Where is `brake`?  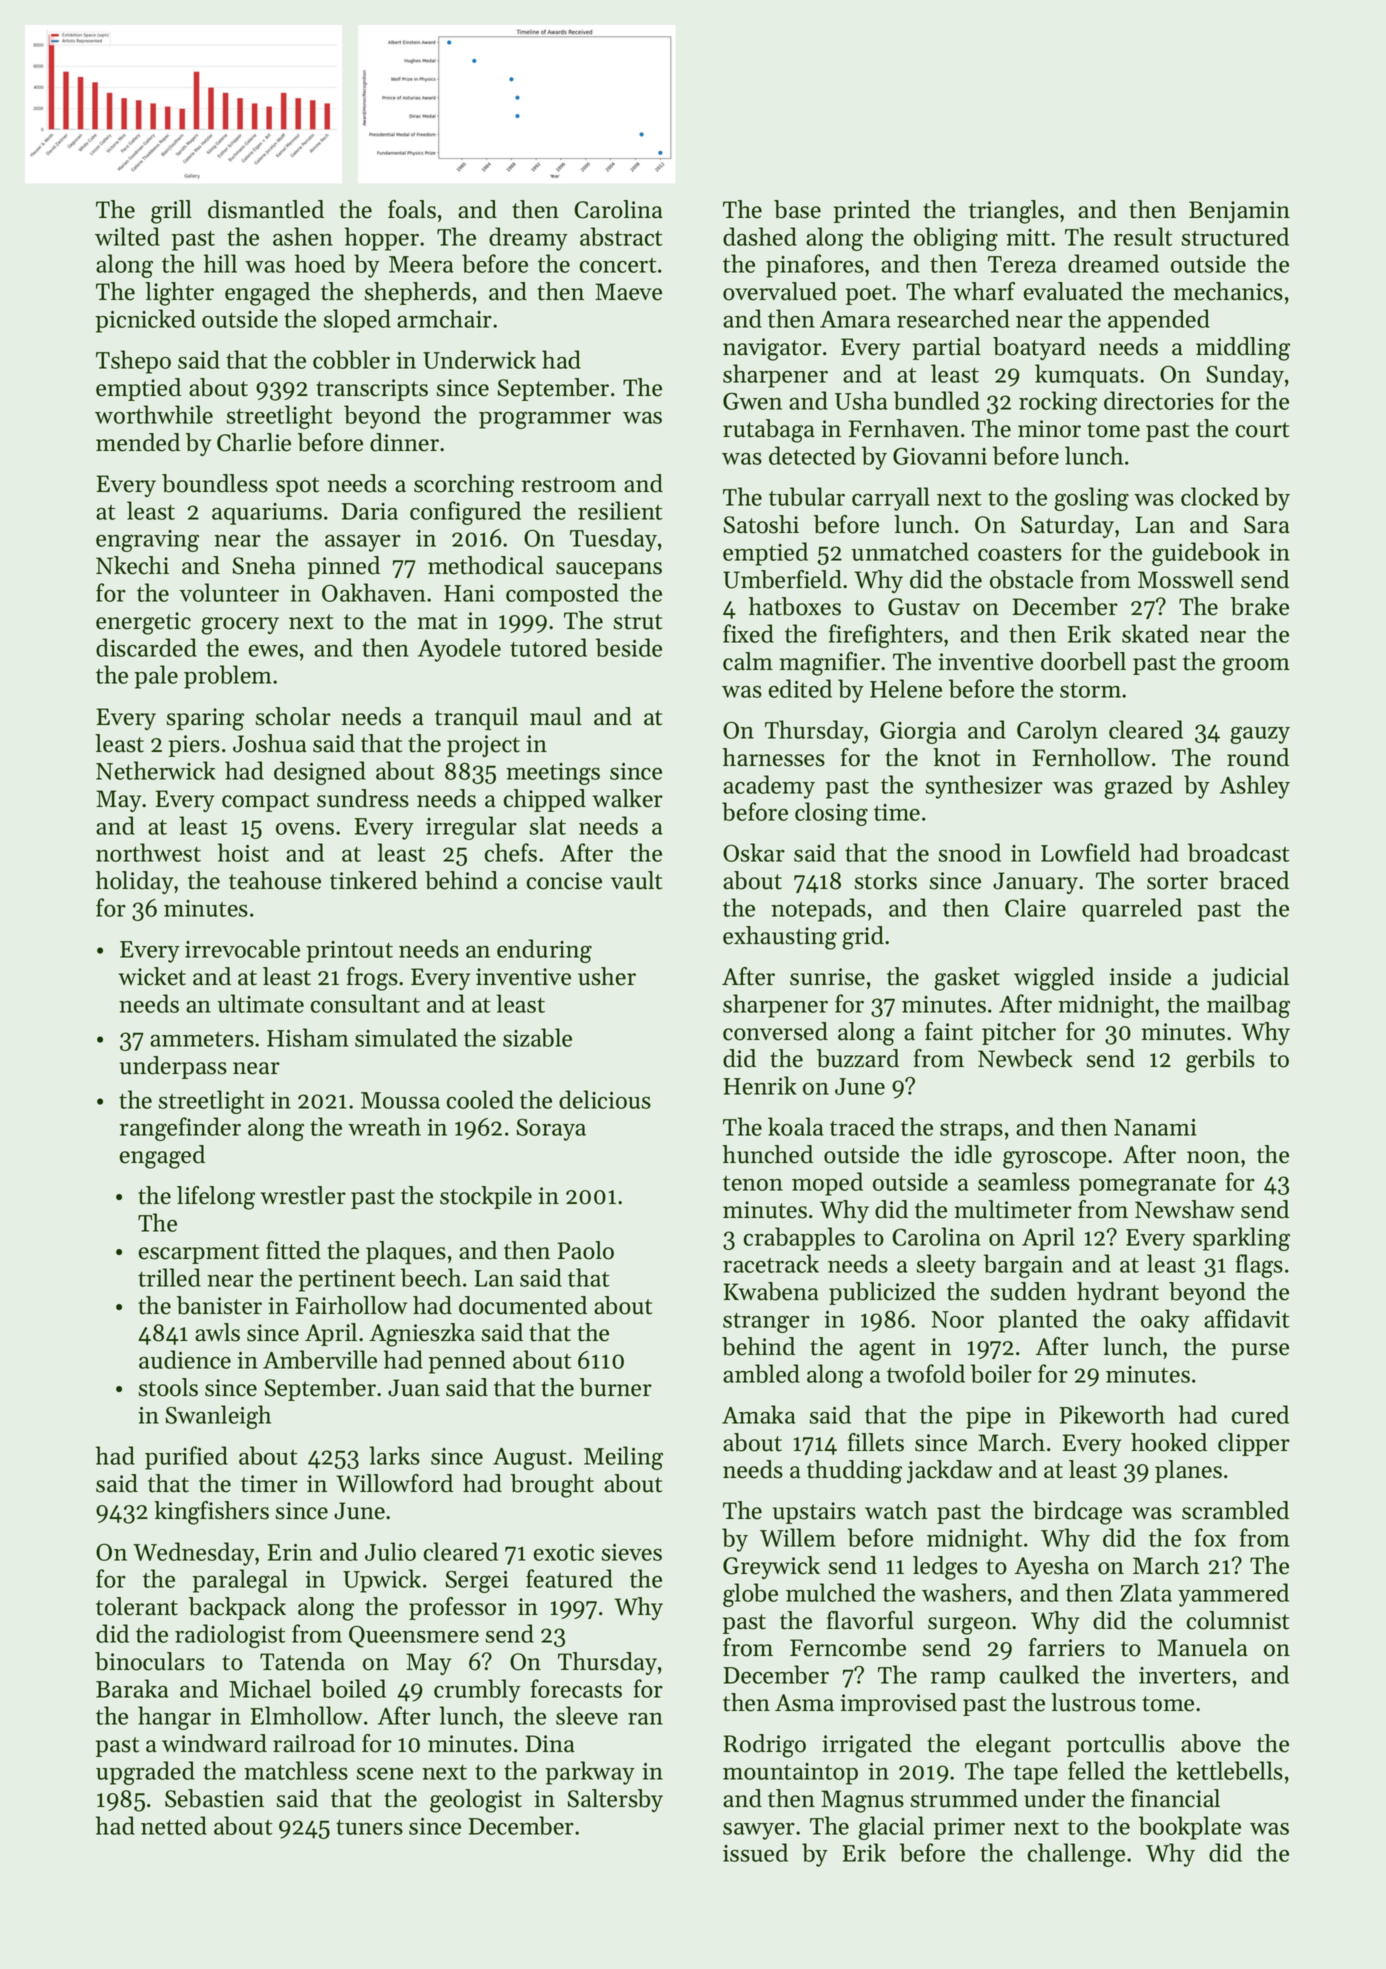 brake is located at coordinates (1260, 606).
